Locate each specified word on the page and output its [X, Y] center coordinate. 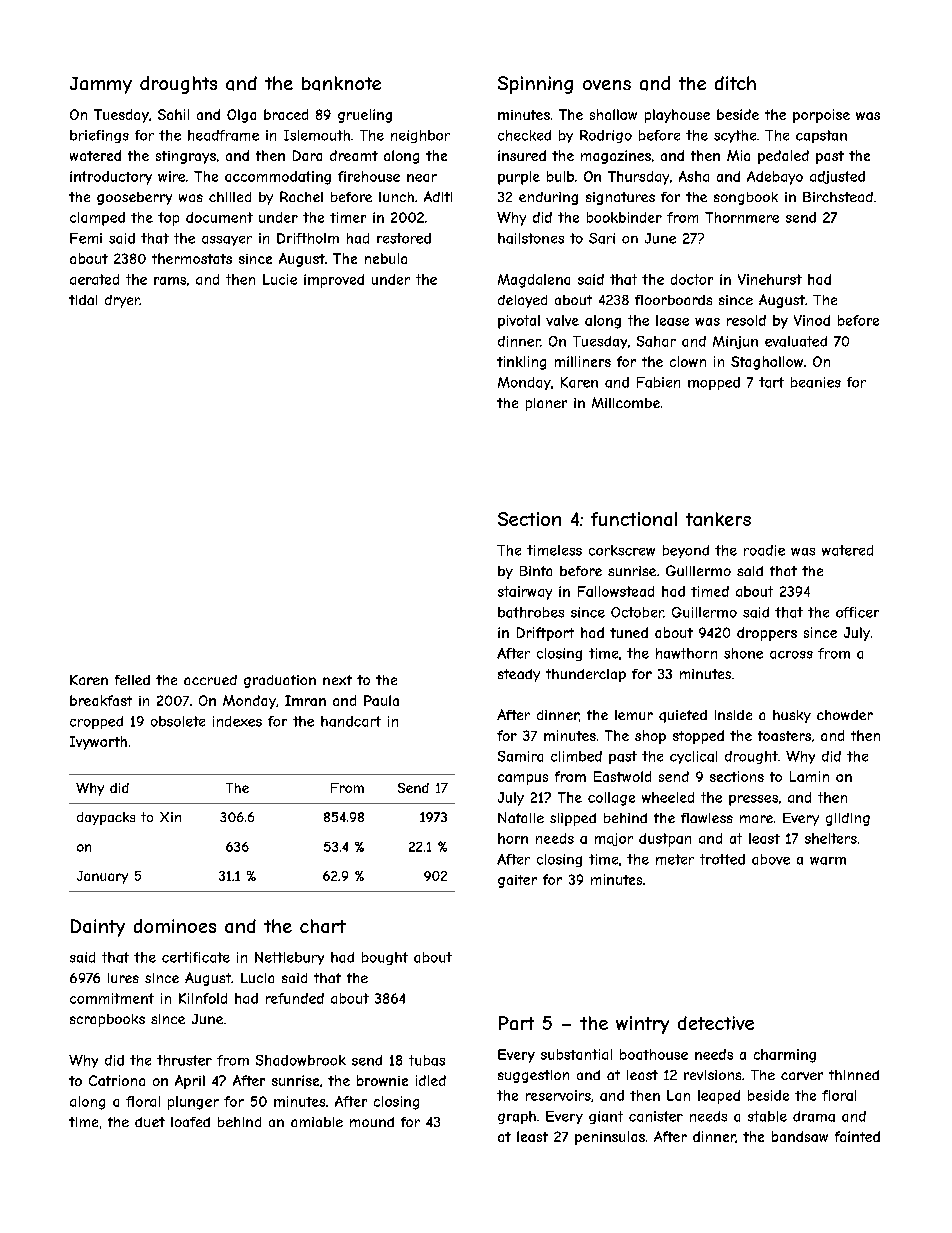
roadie [764, 550]
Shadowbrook [301, 1060]
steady [519, 675]
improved [334, 281]
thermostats [192, 258]
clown [688, 361]
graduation [280, 681]
